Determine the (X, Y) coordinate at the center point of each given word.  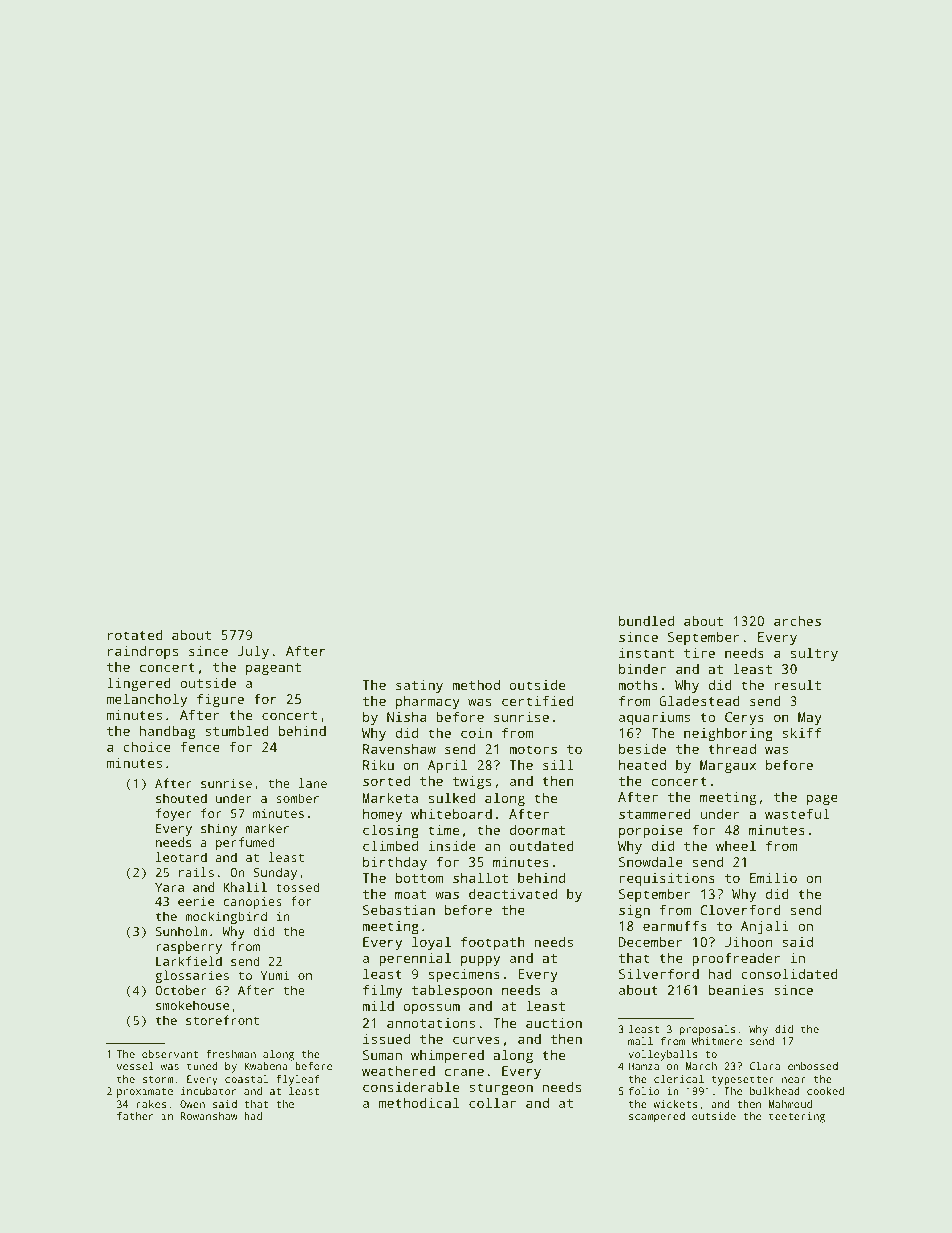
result (798, 684)
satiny (419, 686)
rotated (135, 634)
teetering (797, 1117)
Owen (192, 1104)
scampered (657, 1117)
